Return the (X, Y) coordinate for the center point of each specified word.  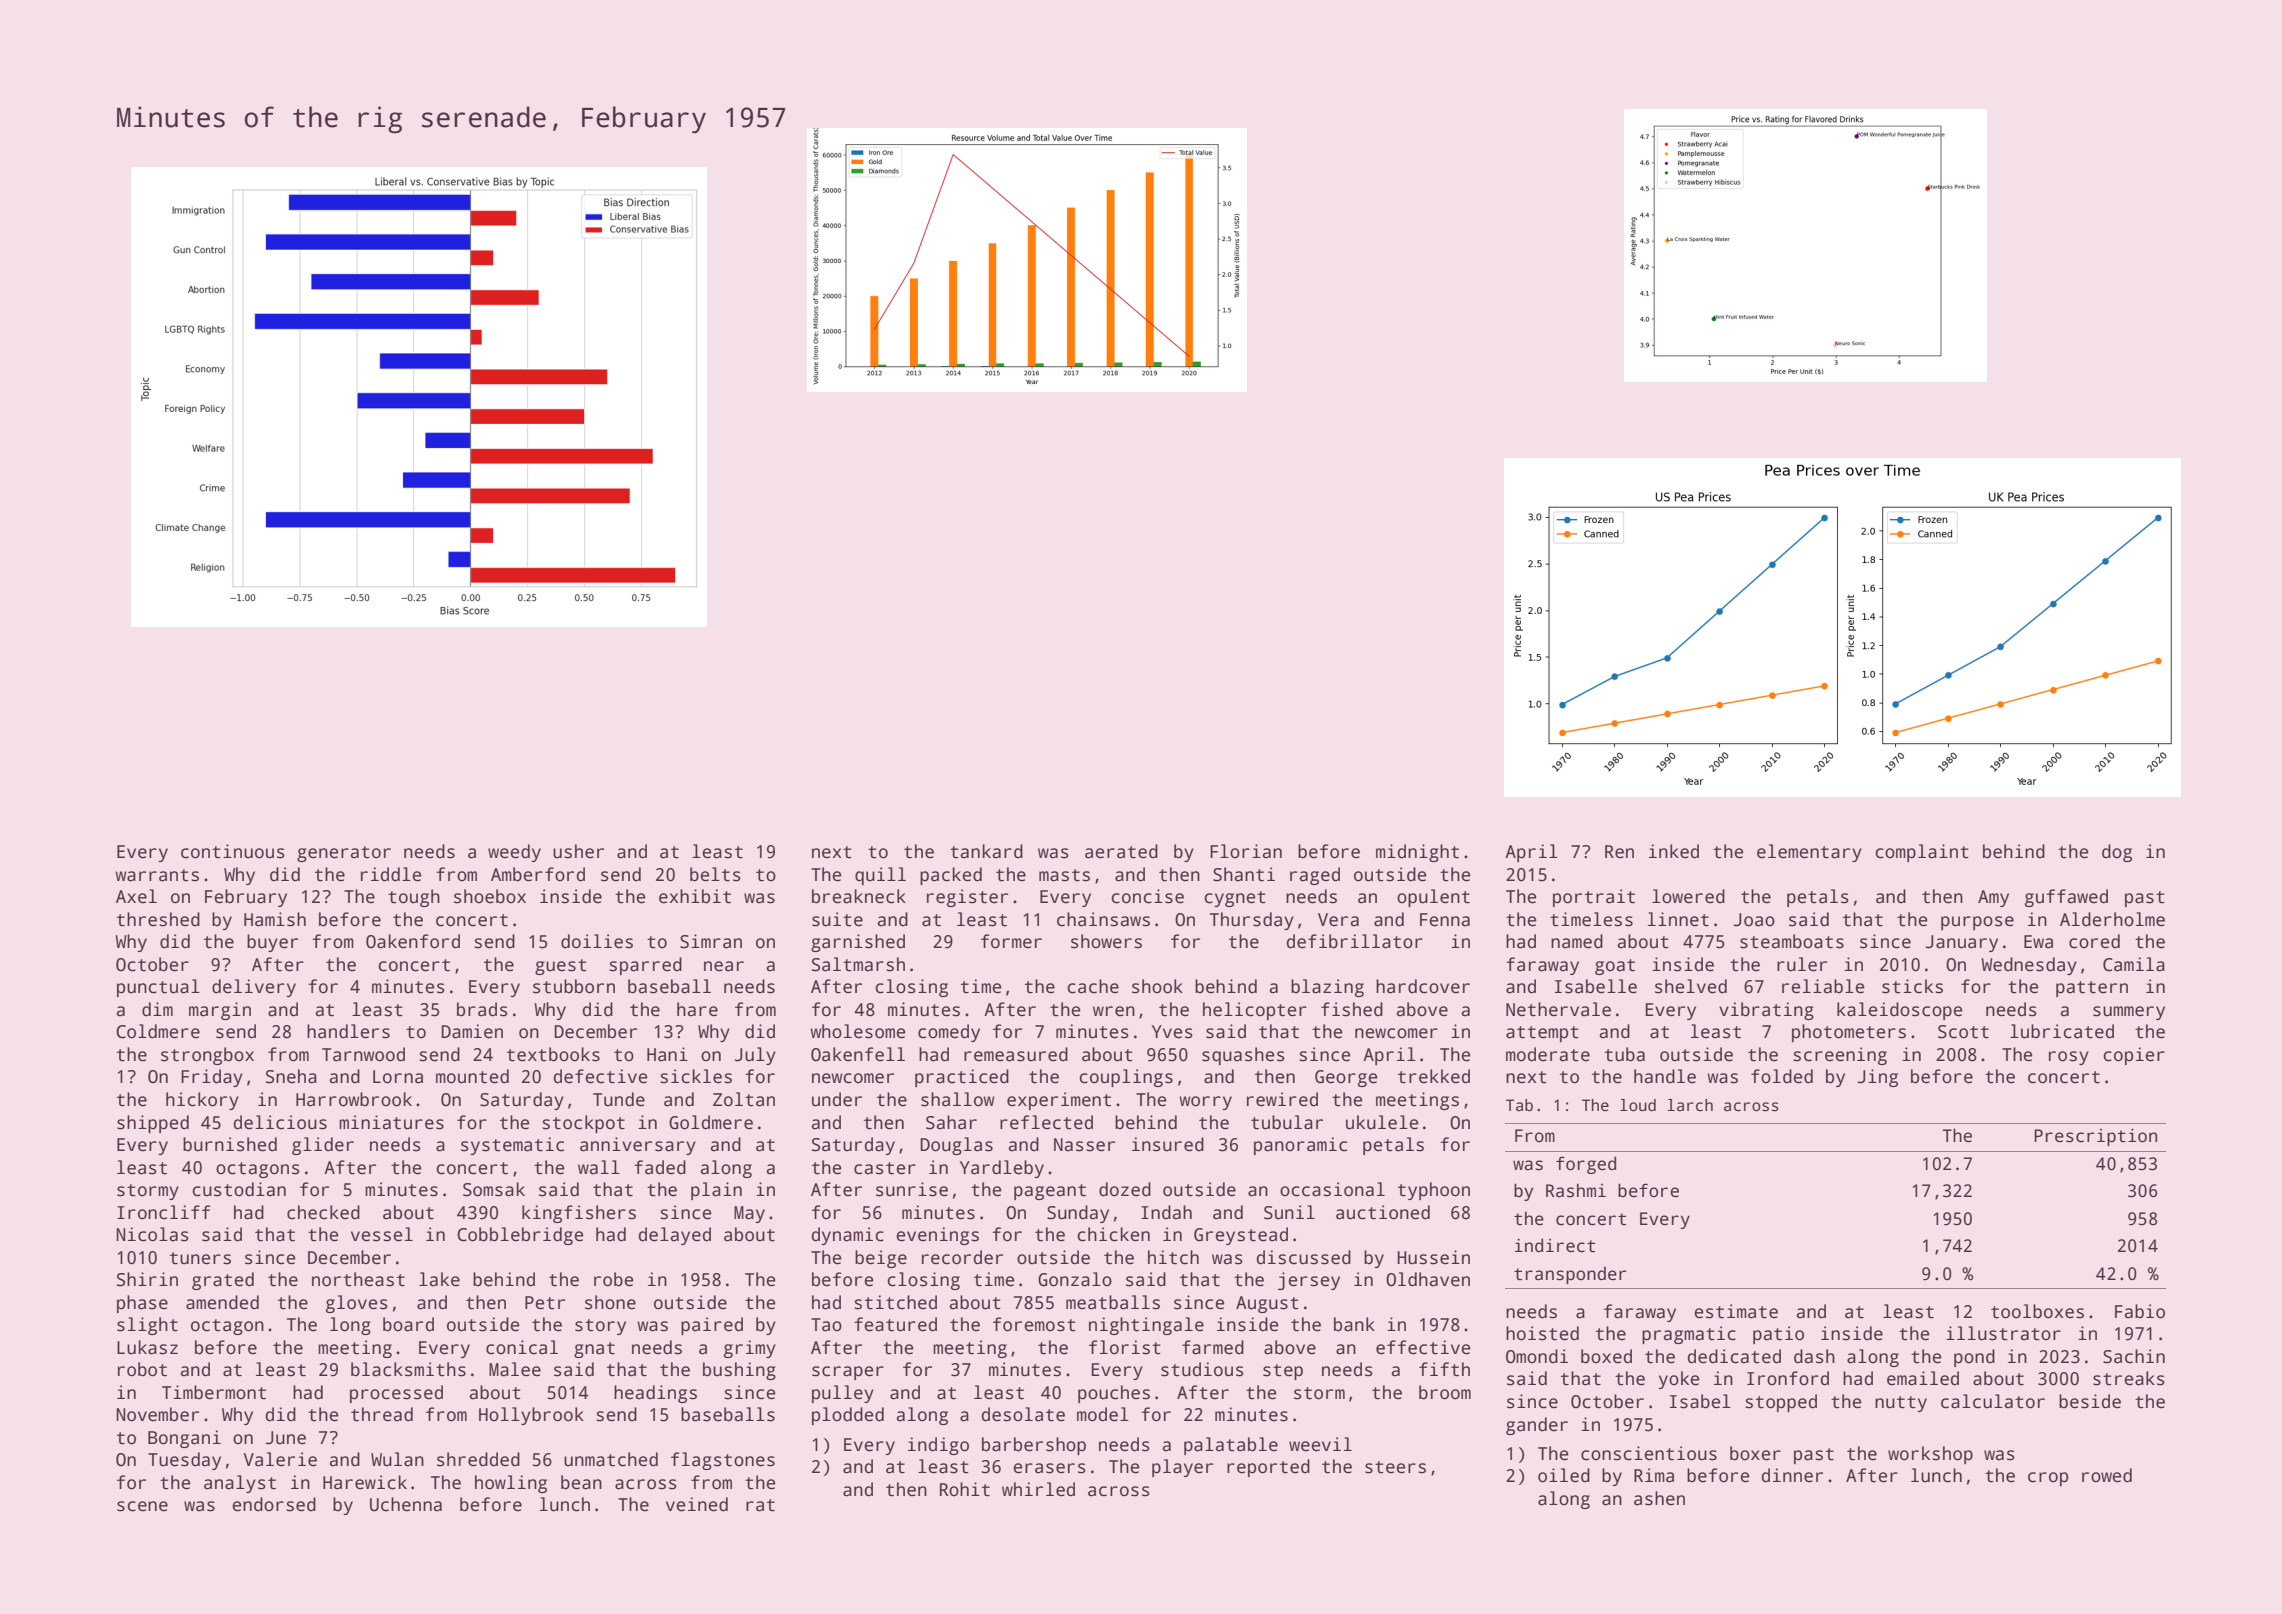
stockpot (583, 1124)
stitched (895, 1302)
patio (1778, 1335)
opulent (1433, 898)
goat (1615, 967)
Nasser (1084, 1145)
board (408, 1324)
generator (344, 854)
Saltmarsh (858, 964)
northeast (358, 1279)
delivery (254, 988)
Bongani (184, 1439)
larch (1690, 1105)
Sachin (2134, 1356)
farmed (1213, 1347)
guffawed (2066, 898)
